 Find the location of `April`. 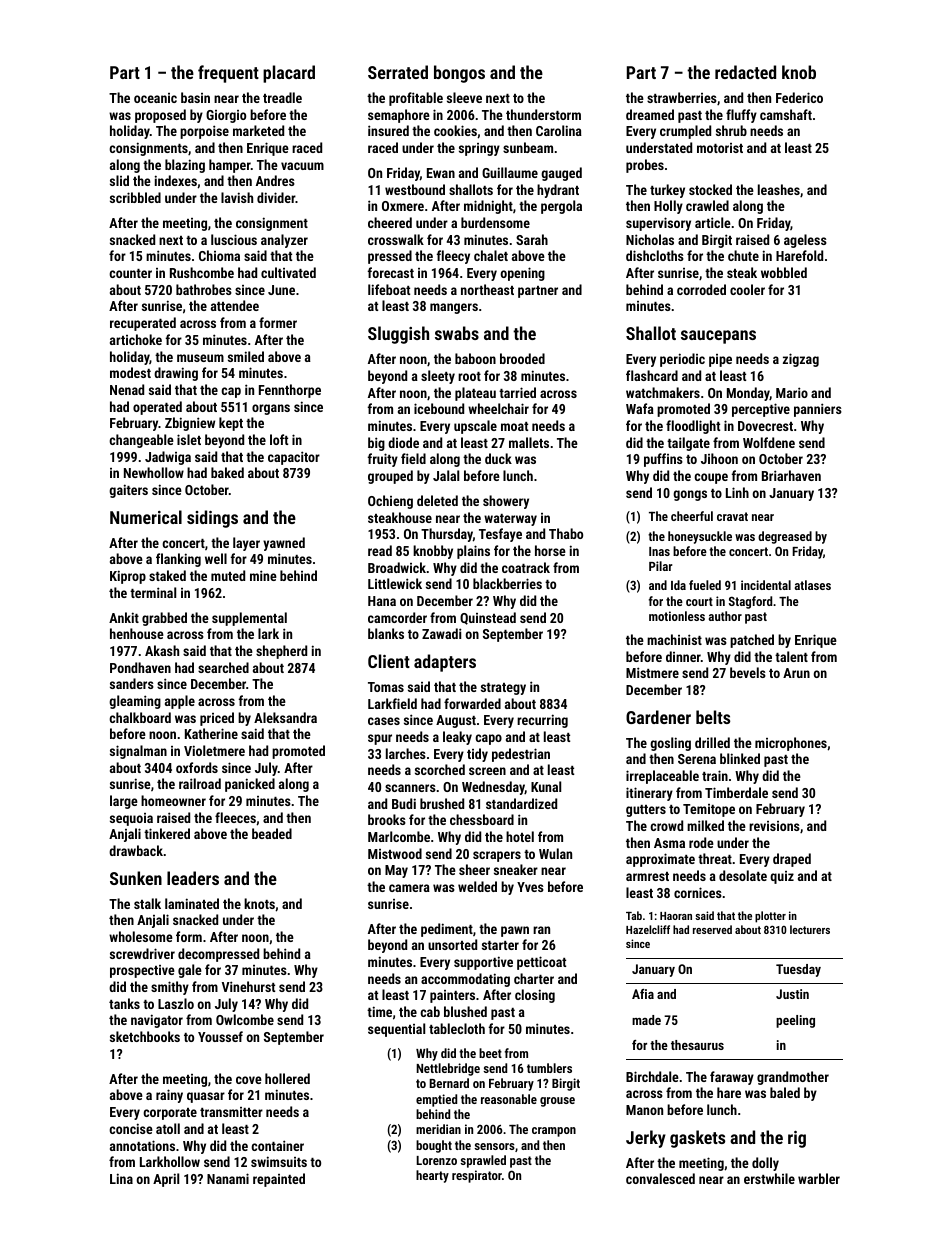

April is located at coordinates (166, 1180).
